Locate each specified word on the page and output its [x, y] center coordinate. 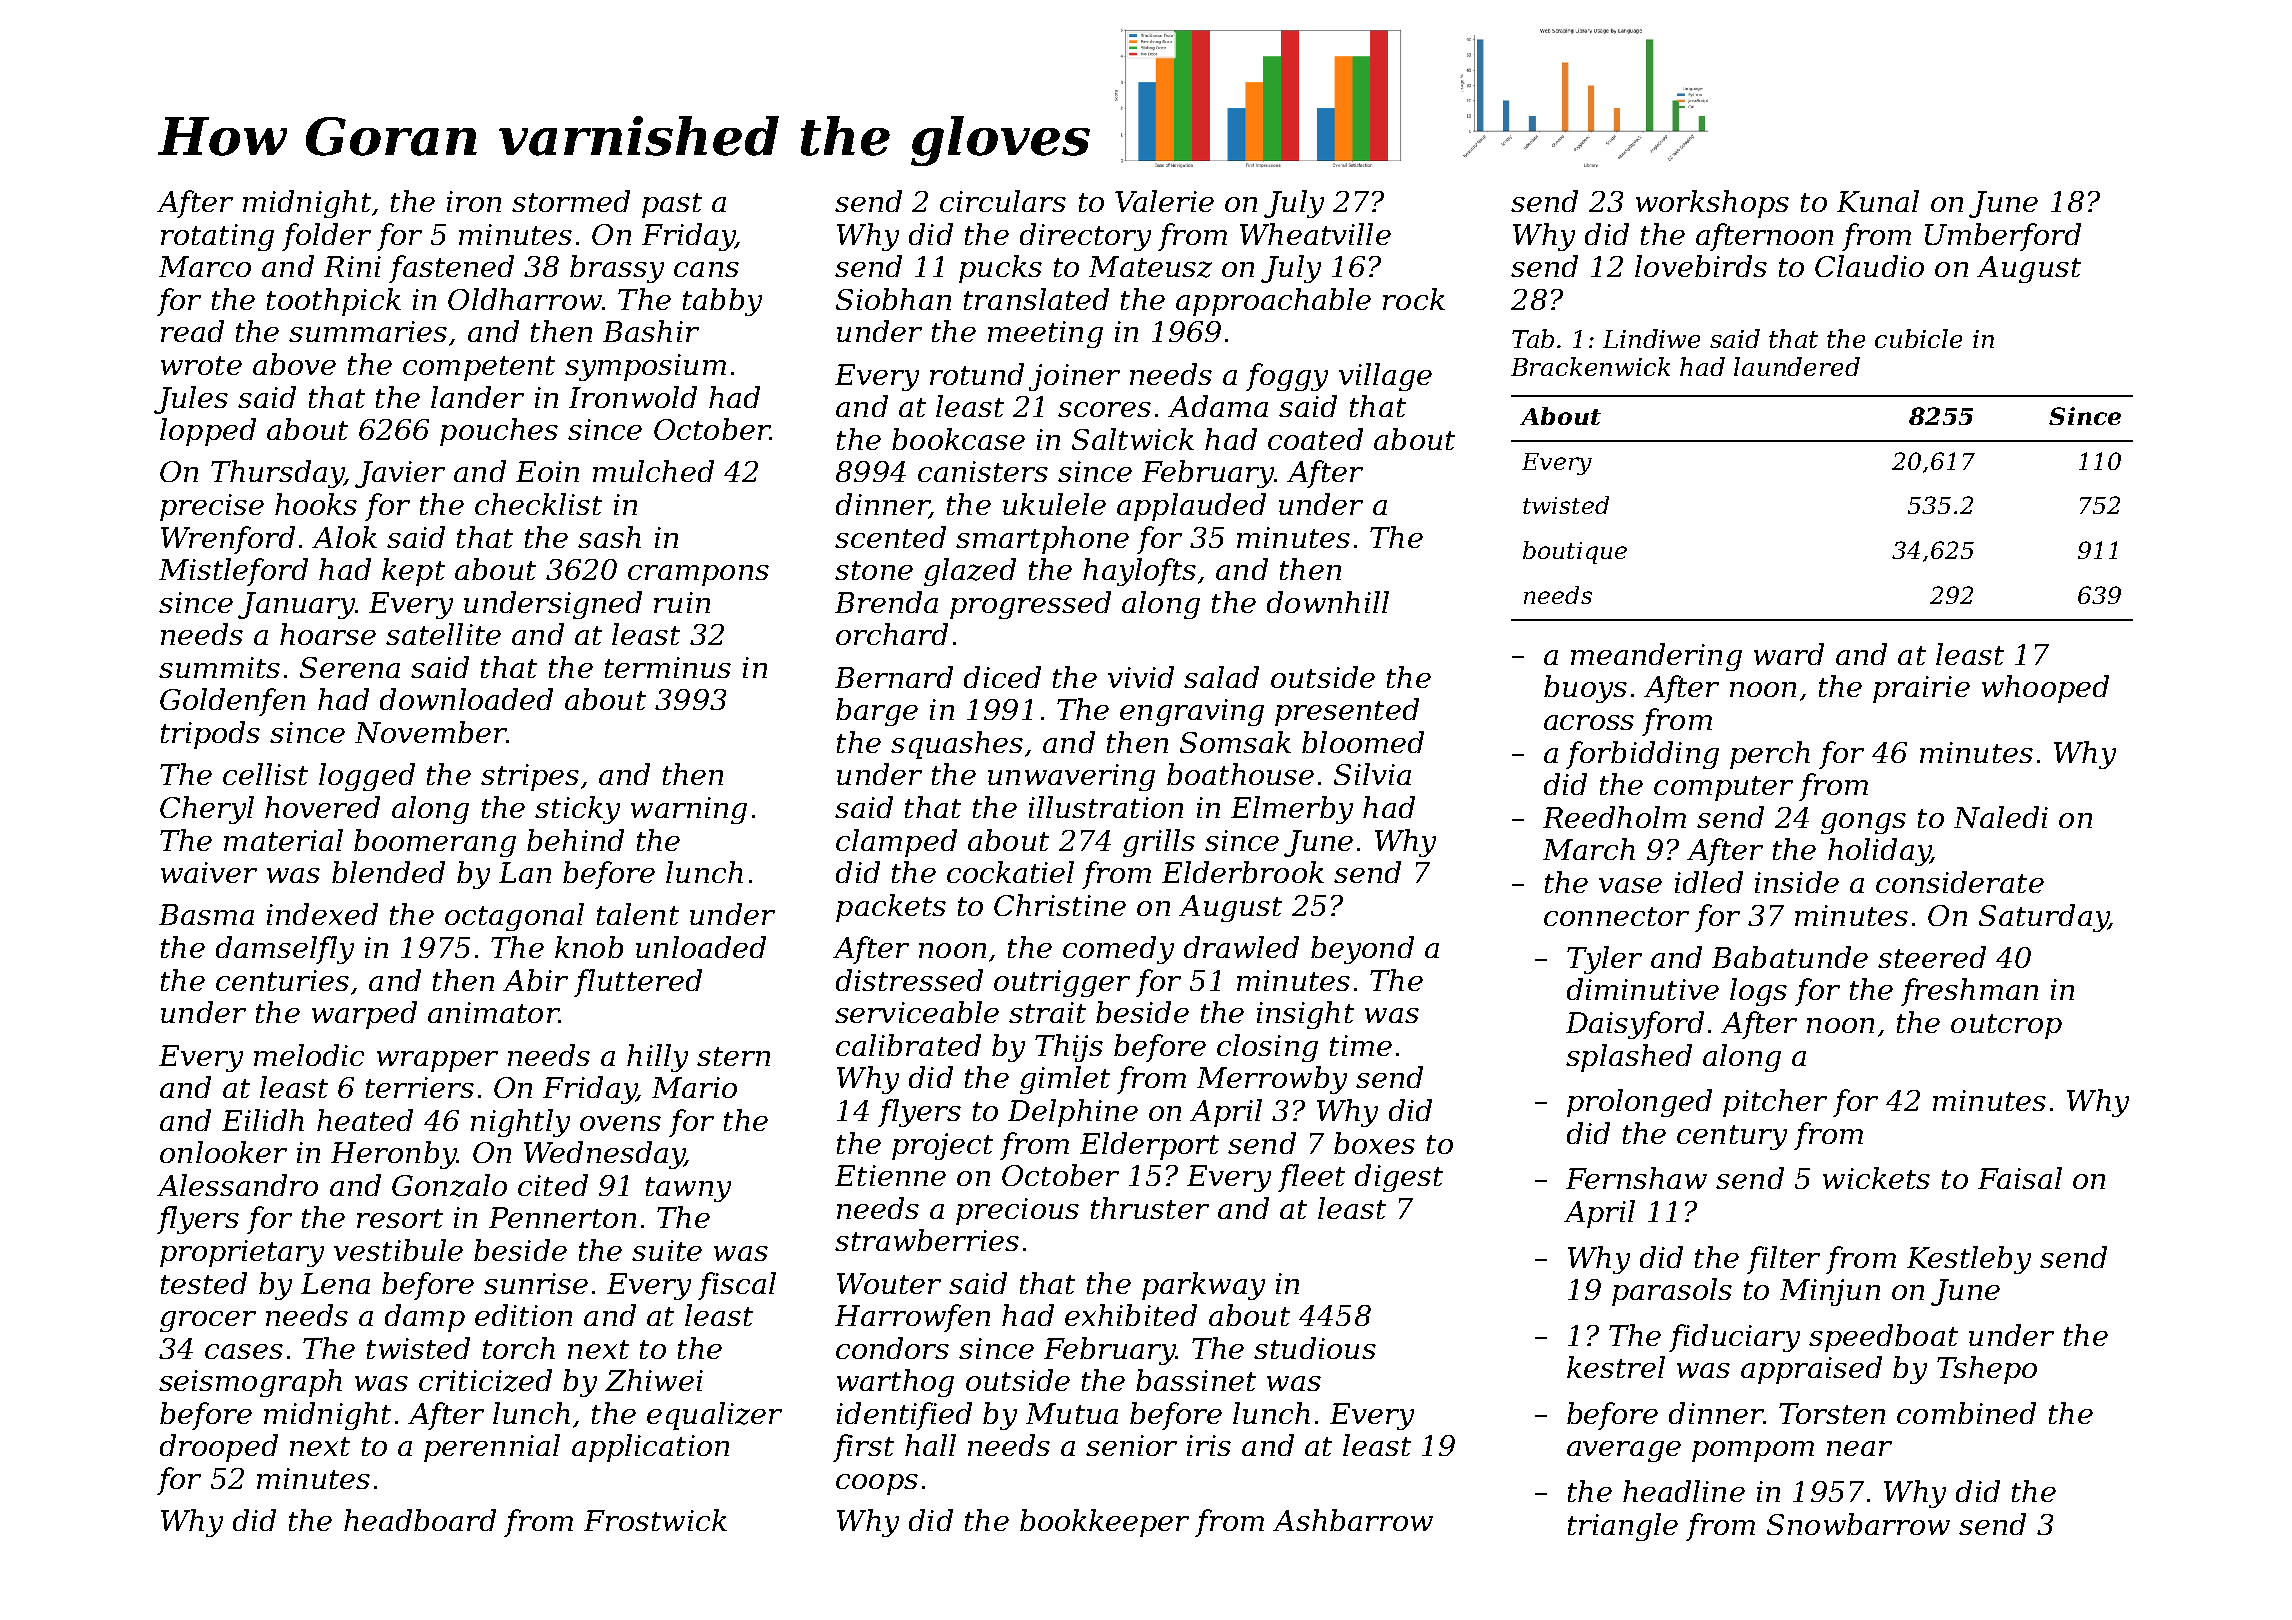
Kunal [1878, 201]
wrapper [437, 1061]
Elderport [1149, 1146]
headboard [420, 1520]
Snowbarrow [1858, 1524]
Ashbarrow [1353, 1520]
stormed [571, 201]
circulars [1003, 201]
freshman [1969, 992]
